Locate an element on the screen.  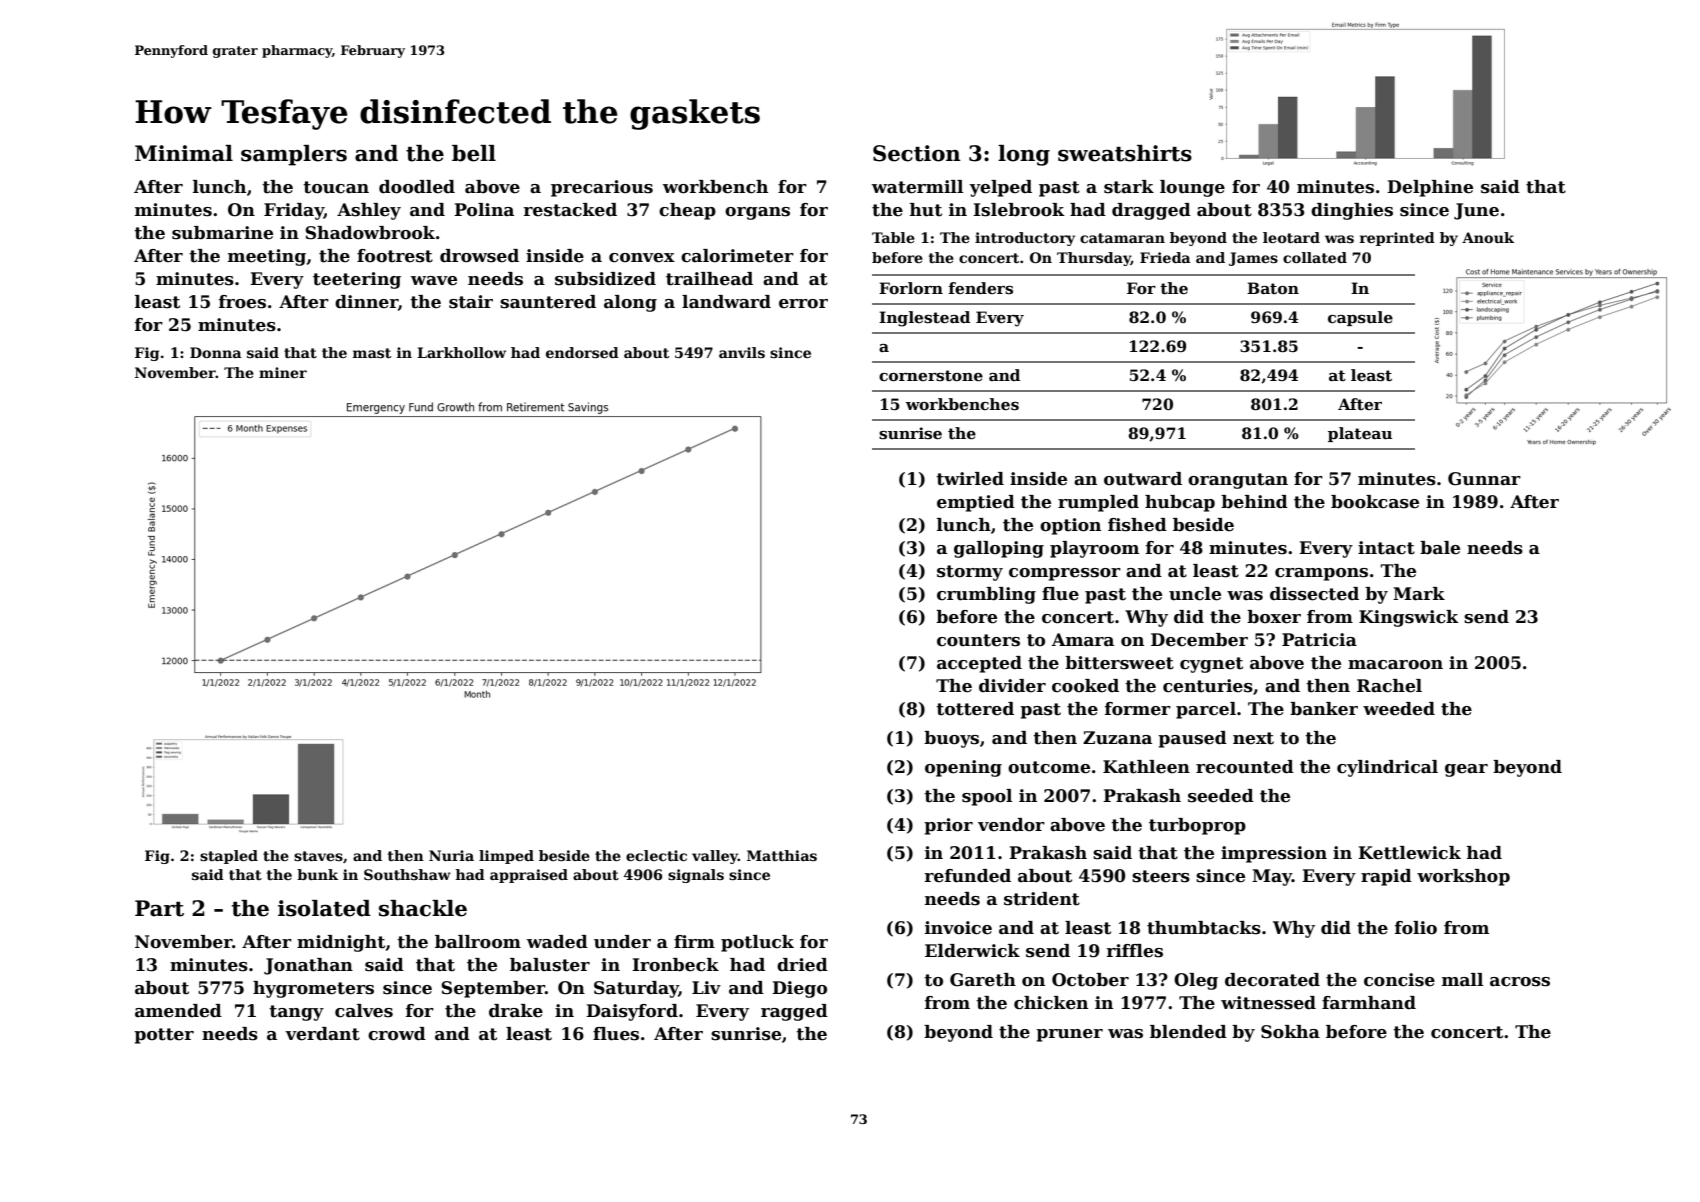
Daisyford is located at coordinates (632, 1012).
